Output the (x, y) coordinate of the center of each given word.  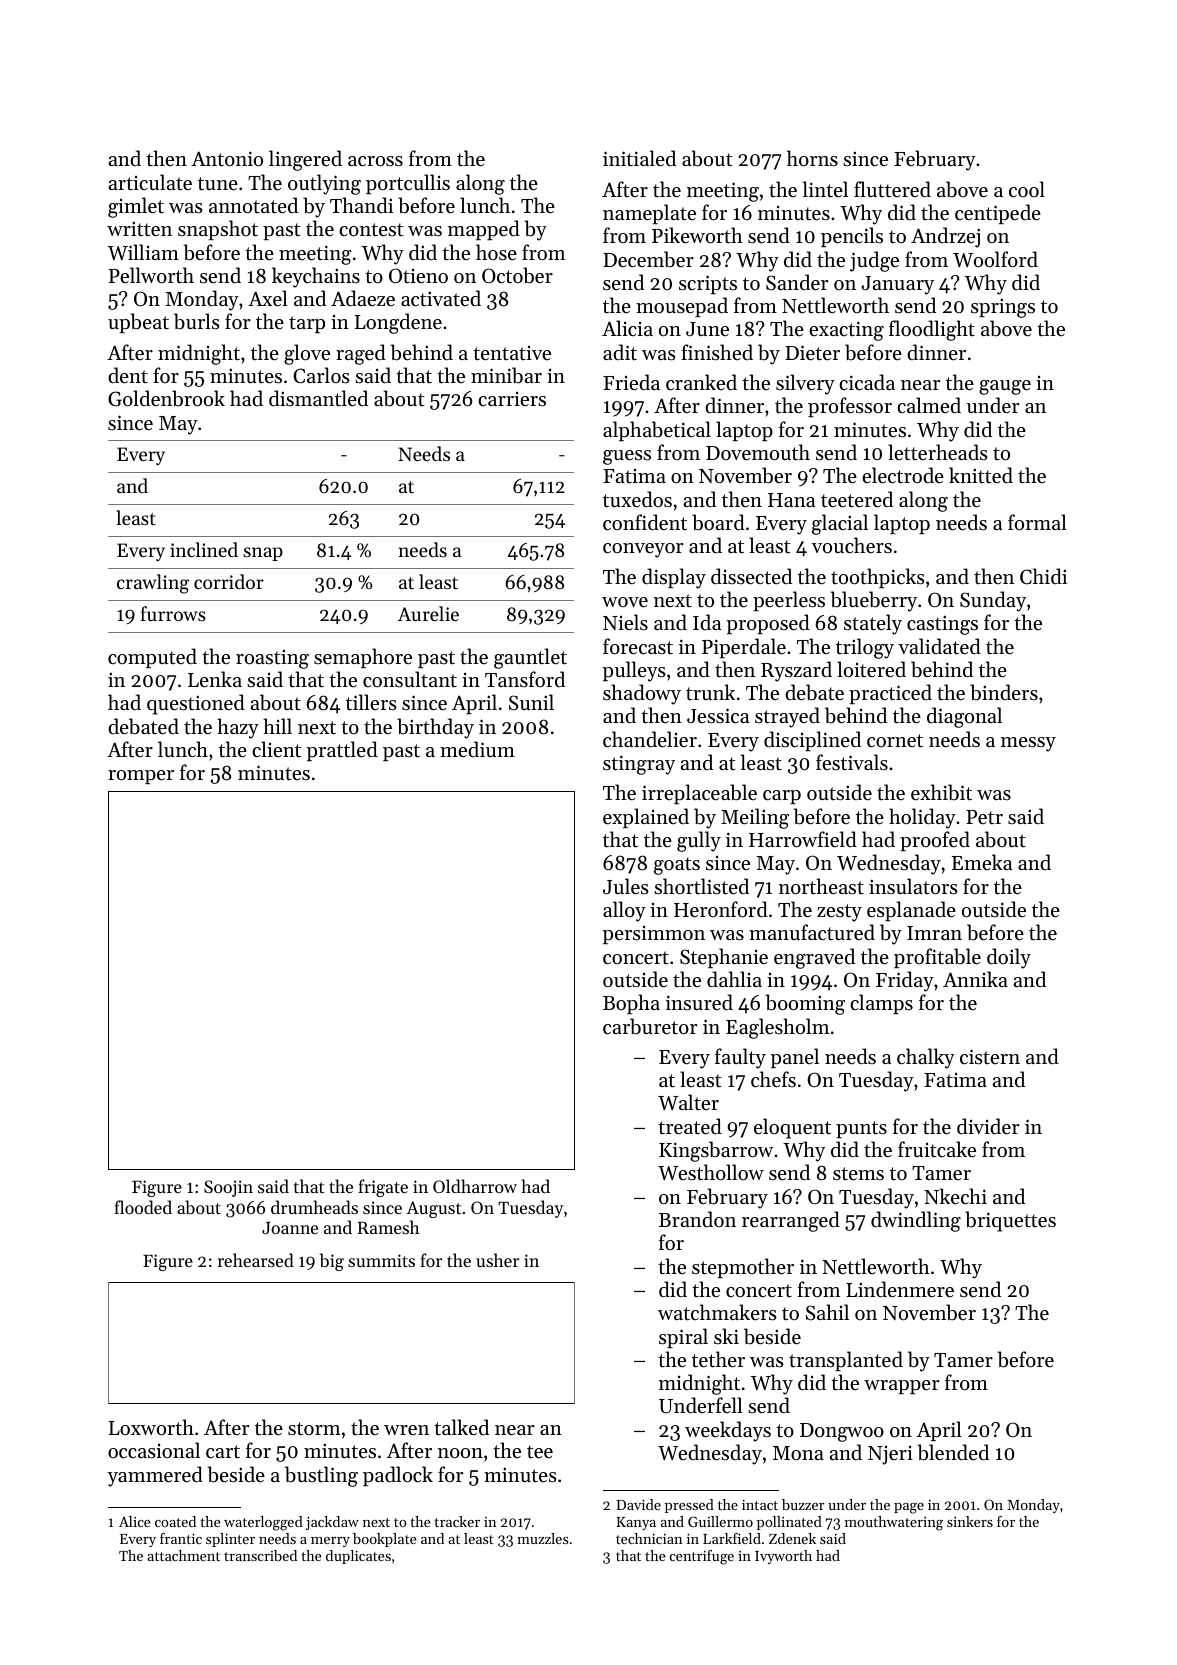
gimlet (136, 207)
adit (620, 352)
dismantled (318, 398)
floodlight (932, 330)
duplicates (358, 1557)
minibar (506, 375)
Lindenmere (900, 1289)
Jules (626, 886)
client (276, 749)
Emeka (982, 862)
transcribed (260, 1555)
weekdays (728, 1431)
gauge (1005, 387)
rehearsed (256, 1260)
